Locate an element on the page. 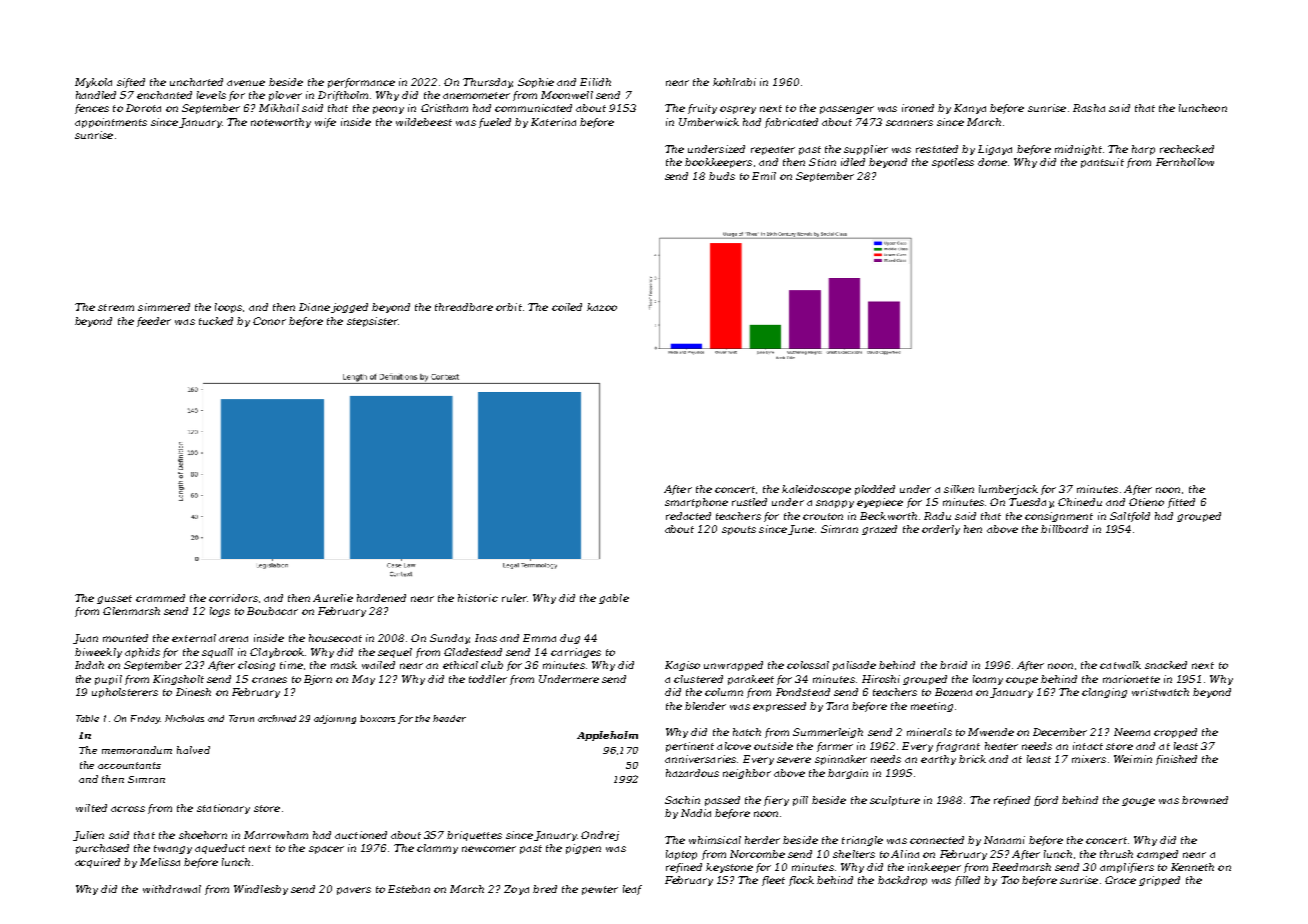  feeder is located at coordinates (154, 322).
